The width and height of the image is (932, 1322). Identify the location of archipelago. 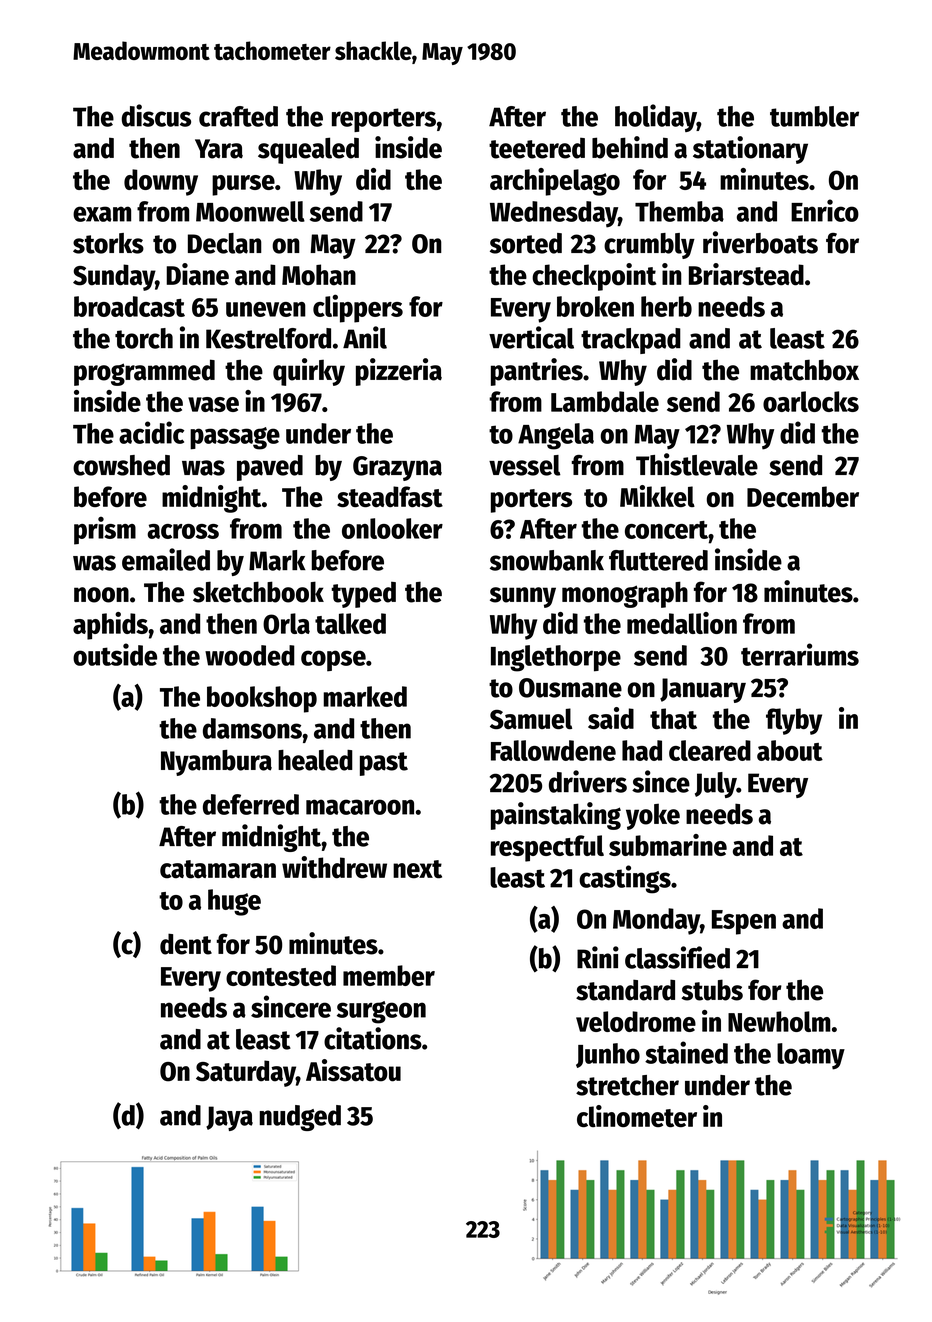
(555, 182).
